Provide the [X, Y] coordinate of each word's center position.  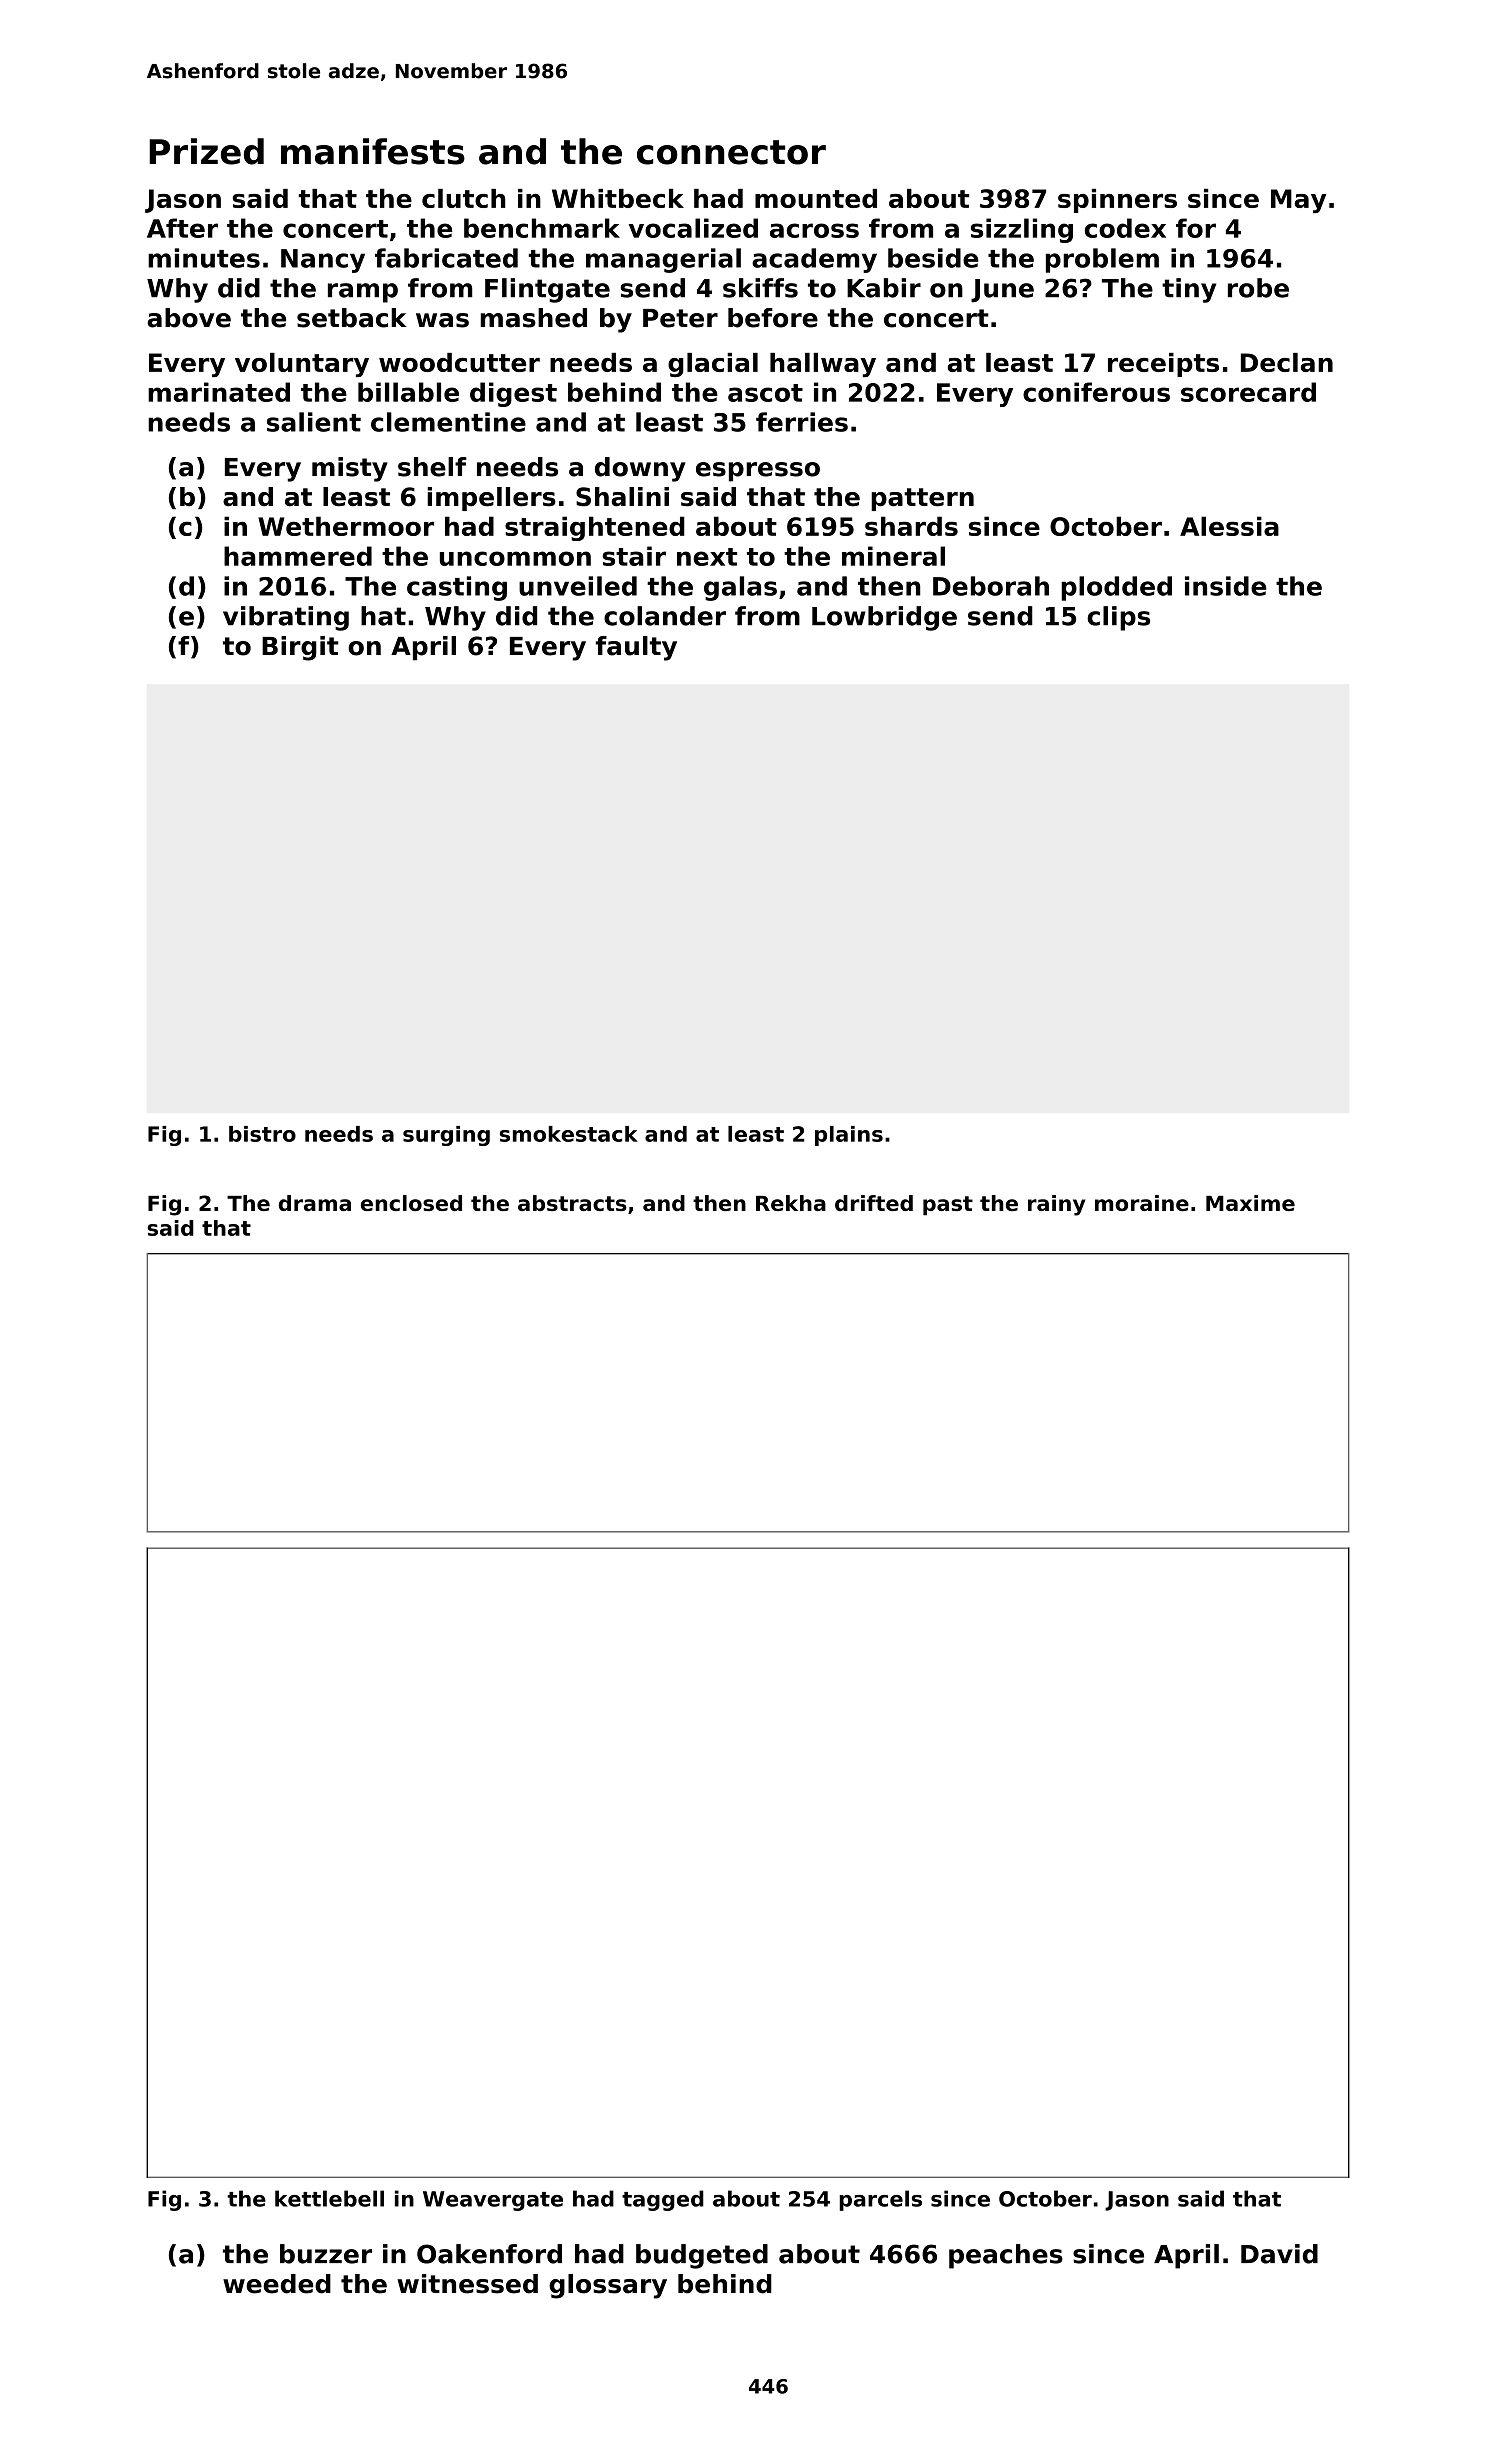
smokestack [569, 1134]
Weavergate [493, 2201]
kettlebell [329, 2198]
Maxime [1250, 1203]
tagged [663, 2200]
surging [446, 1136]
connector [731, 152]
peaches [1006, 2256]
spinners [1117, 201]
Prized [206, 151]
